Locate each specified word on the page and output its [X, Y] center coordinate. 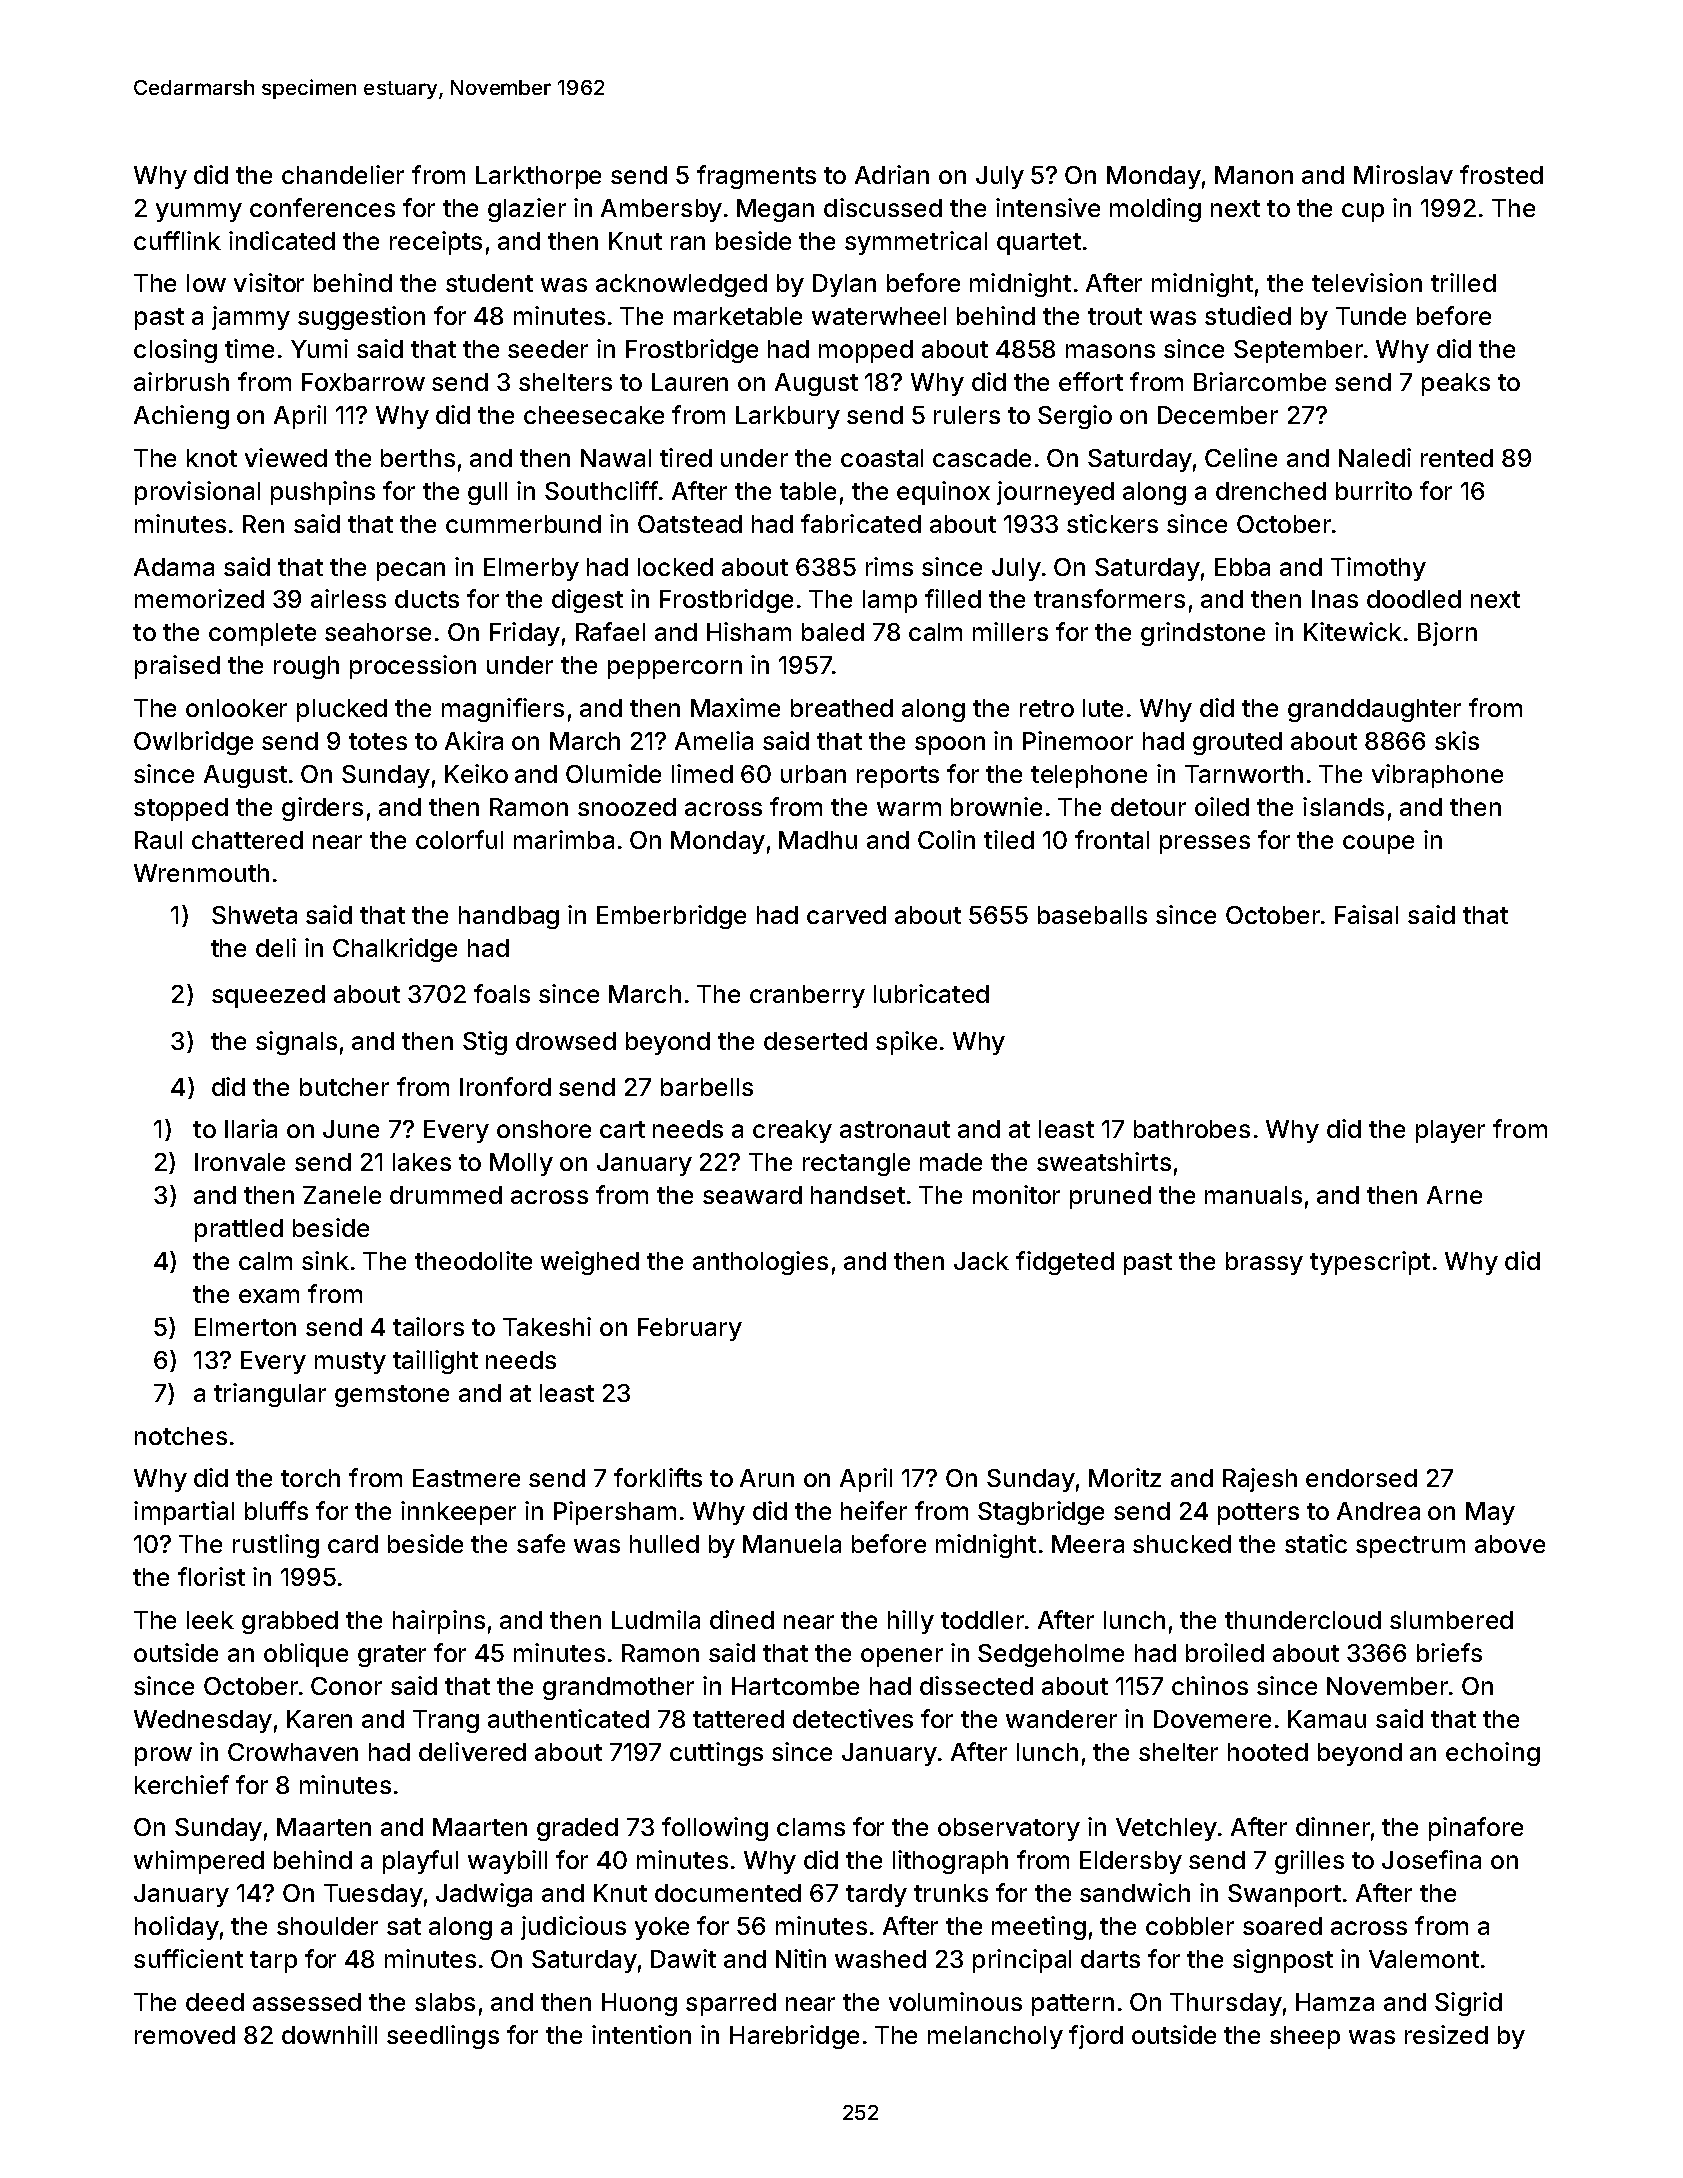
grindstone [1203, 634]
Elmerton [245, 1327]
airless [348, 598]
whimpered [199, 1862]
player [1450, 1131]
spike [906, 1043]
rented [1457, 458]
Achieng [181, 417]
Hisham [749, 631]
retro [1047, 708]
